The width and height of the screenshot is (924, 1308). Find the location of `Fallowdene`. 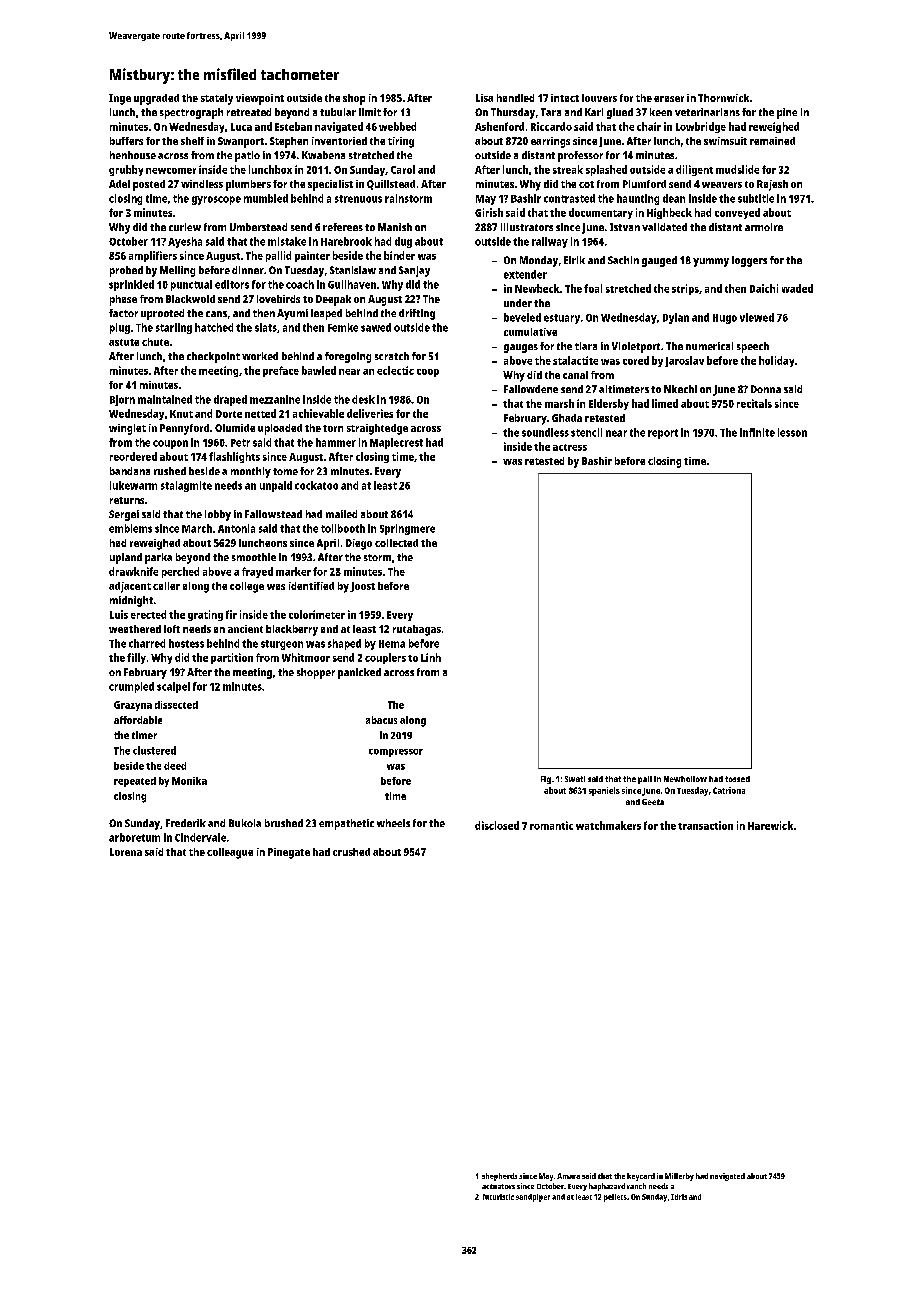

Fallowdene is located at coordinates (531, 389).
